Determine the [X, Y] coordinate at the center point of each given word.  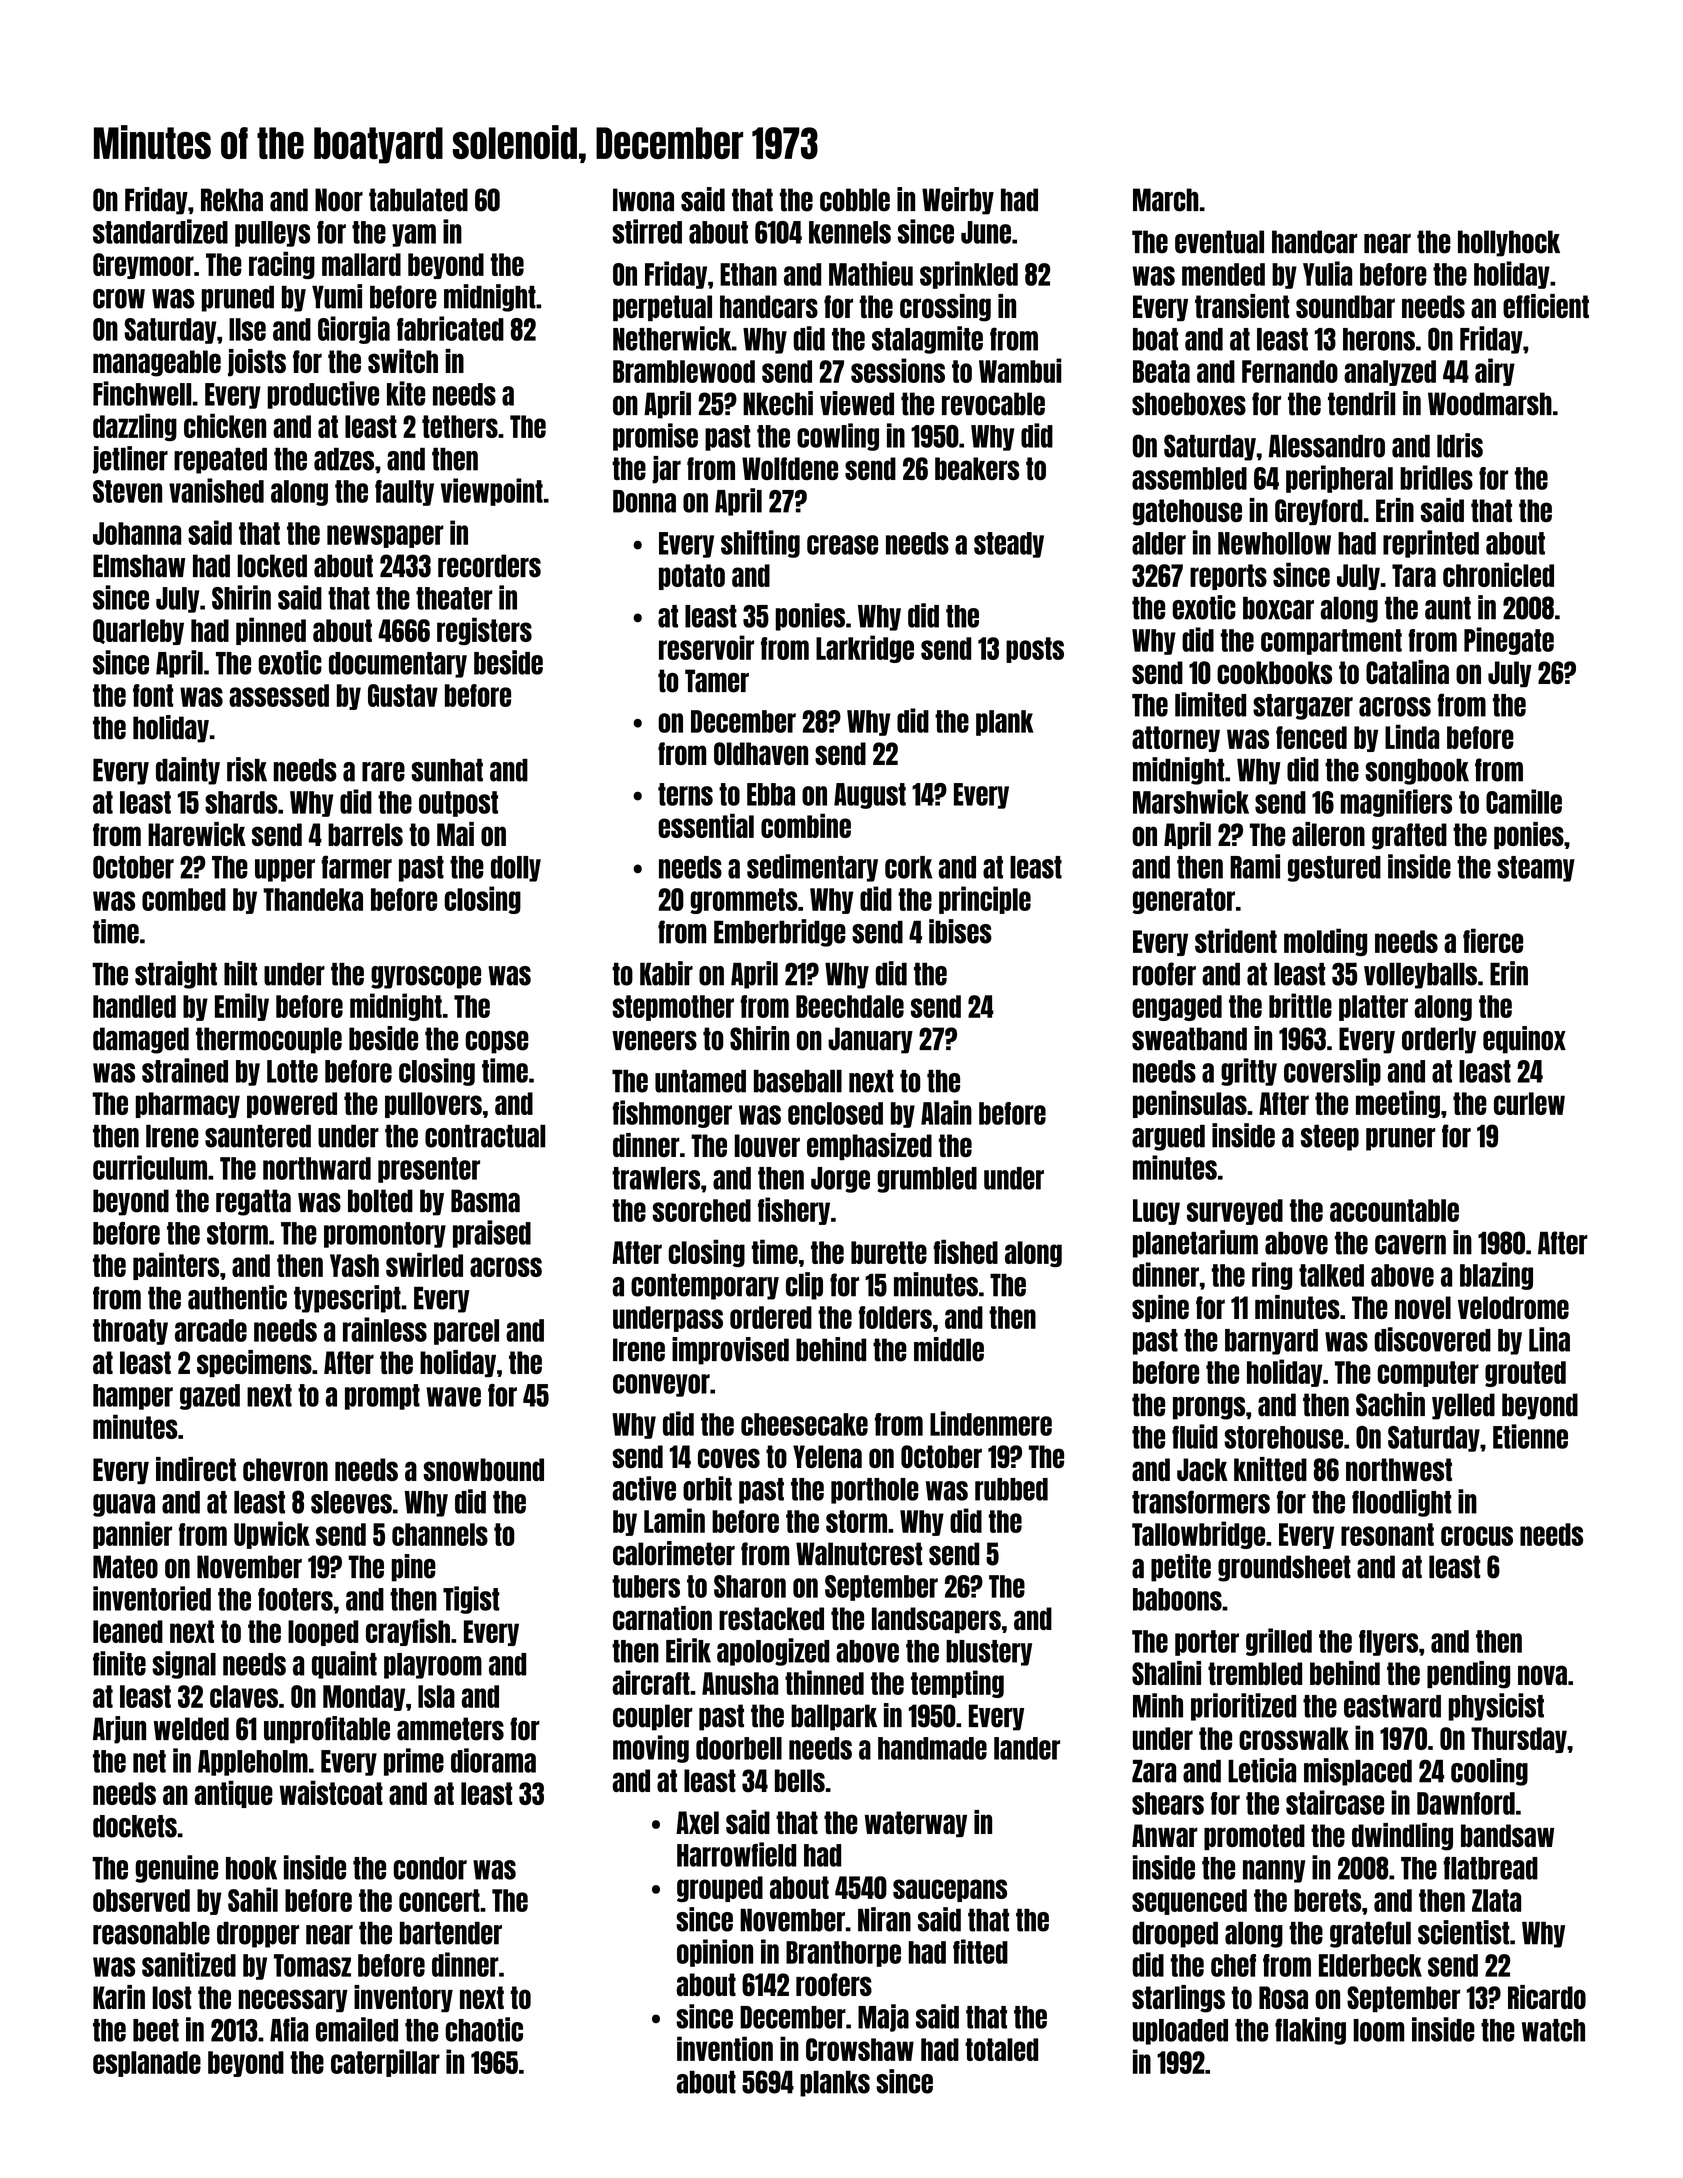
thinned [824, 1682]
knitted [1270, 1469]
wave [453, 1397]
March [1165, 200]
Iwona [643, 200]
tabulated [418, 200]
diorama [493, 1760]
